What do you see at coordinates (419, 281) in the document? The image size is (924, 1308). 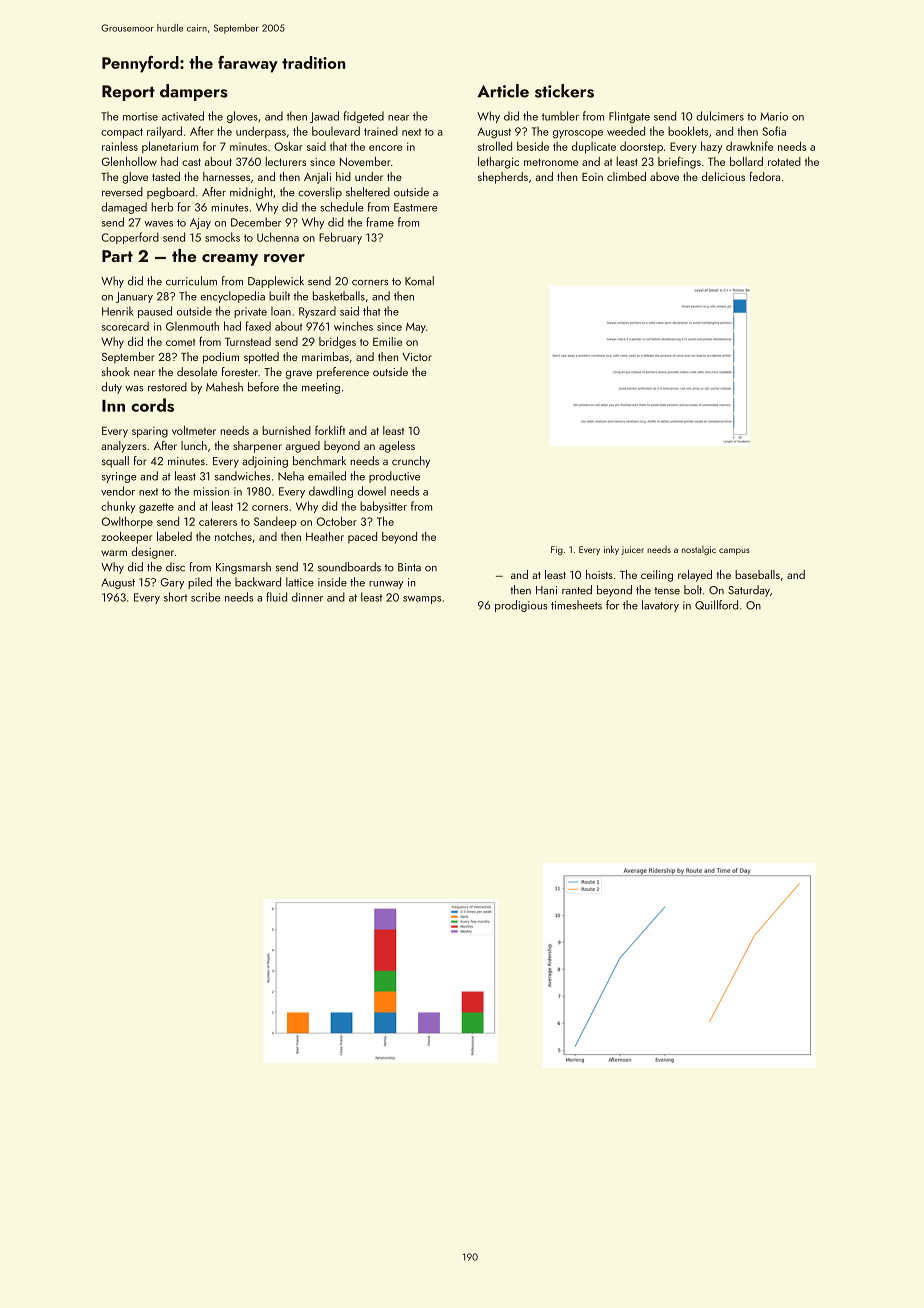 I see `Komal` at bounding box center [419, 281].
